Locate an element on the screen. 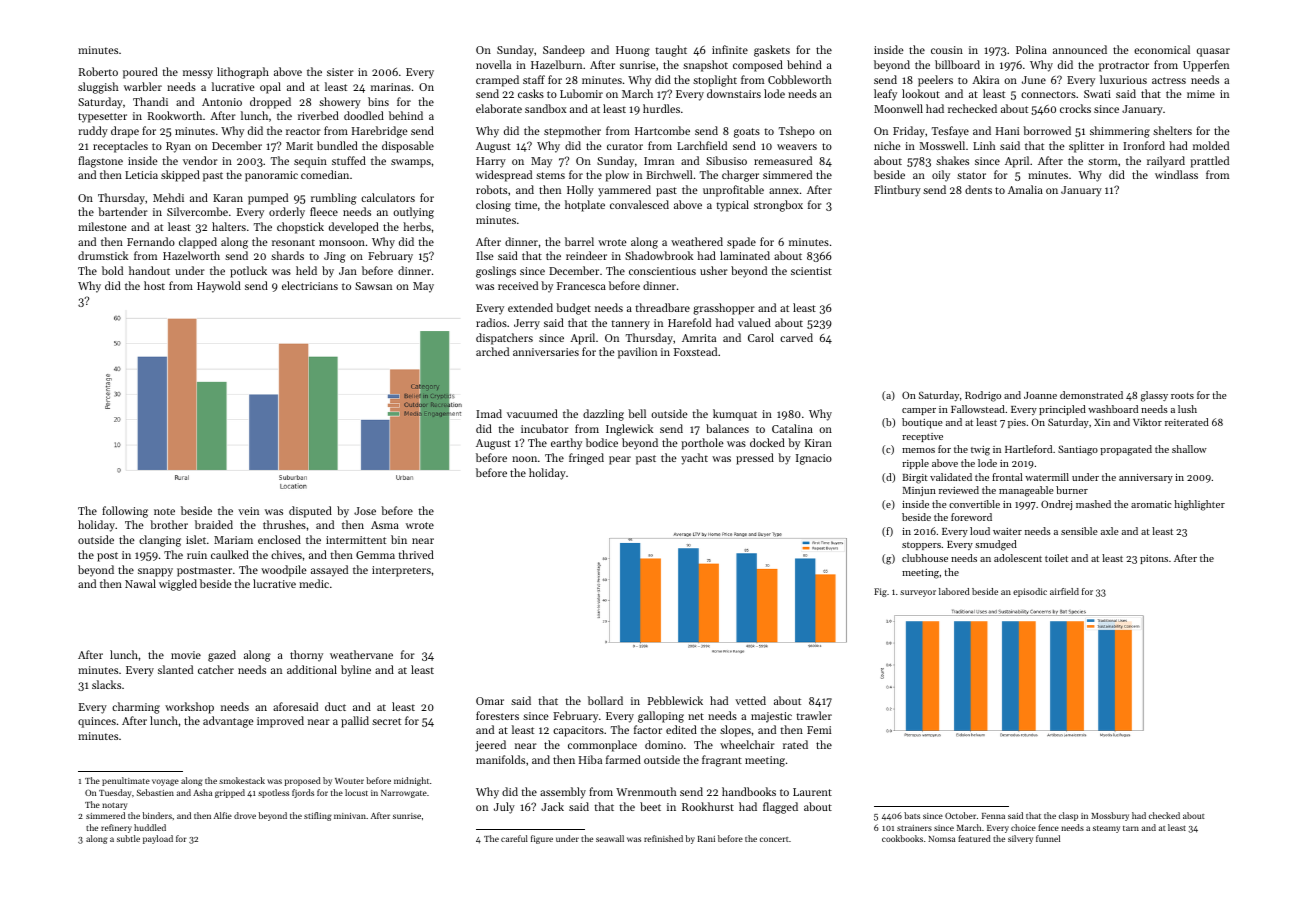 The height and width of the screenshot is (924, 1308). actress is located at coordinates (1169, 80).
